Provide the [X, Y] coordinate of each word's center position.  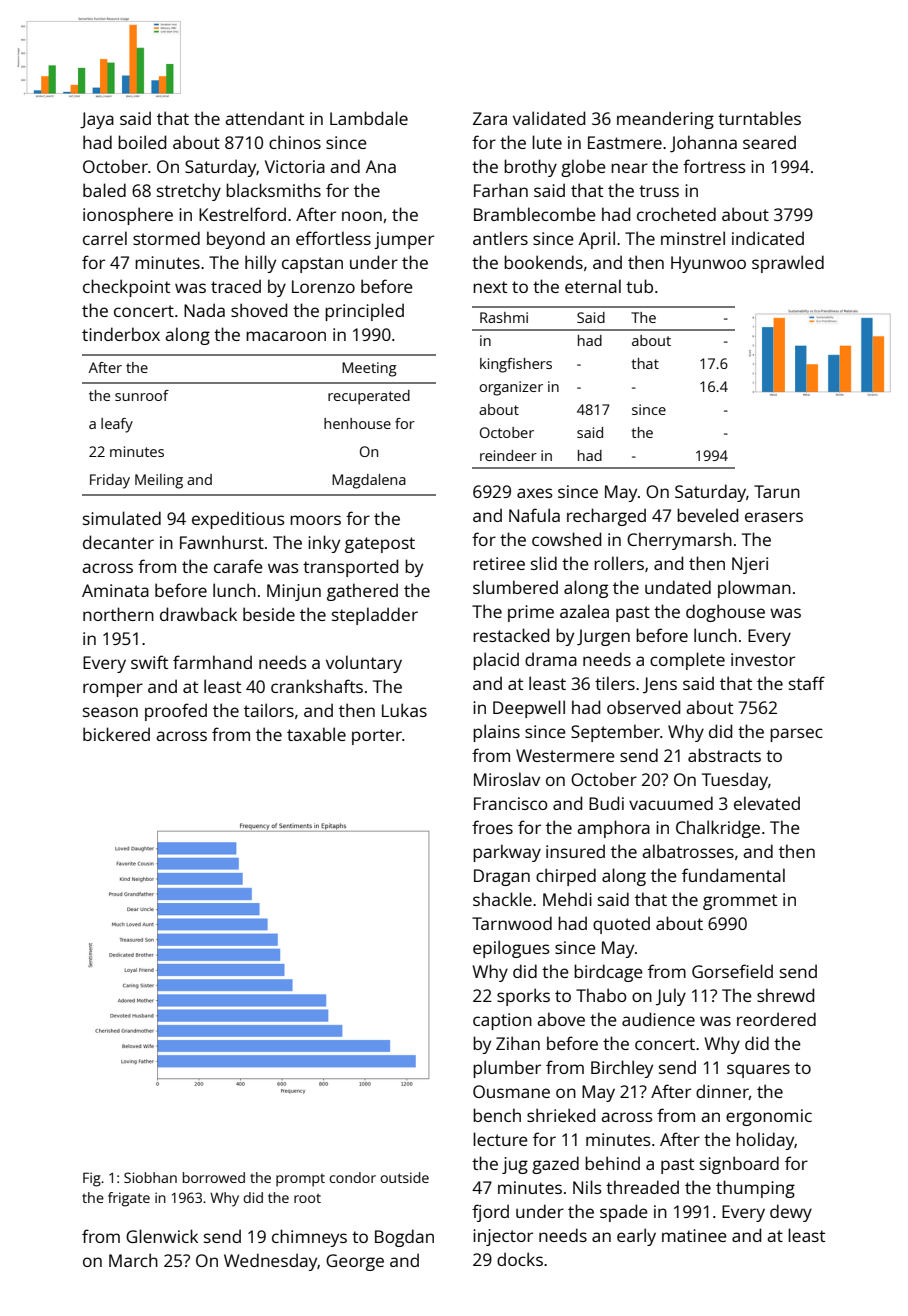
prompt [300, 1180]
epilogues [511, 949]
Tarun [777, 491]
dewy [791, 1213]
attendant [264, 118]
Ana [381, 166]
